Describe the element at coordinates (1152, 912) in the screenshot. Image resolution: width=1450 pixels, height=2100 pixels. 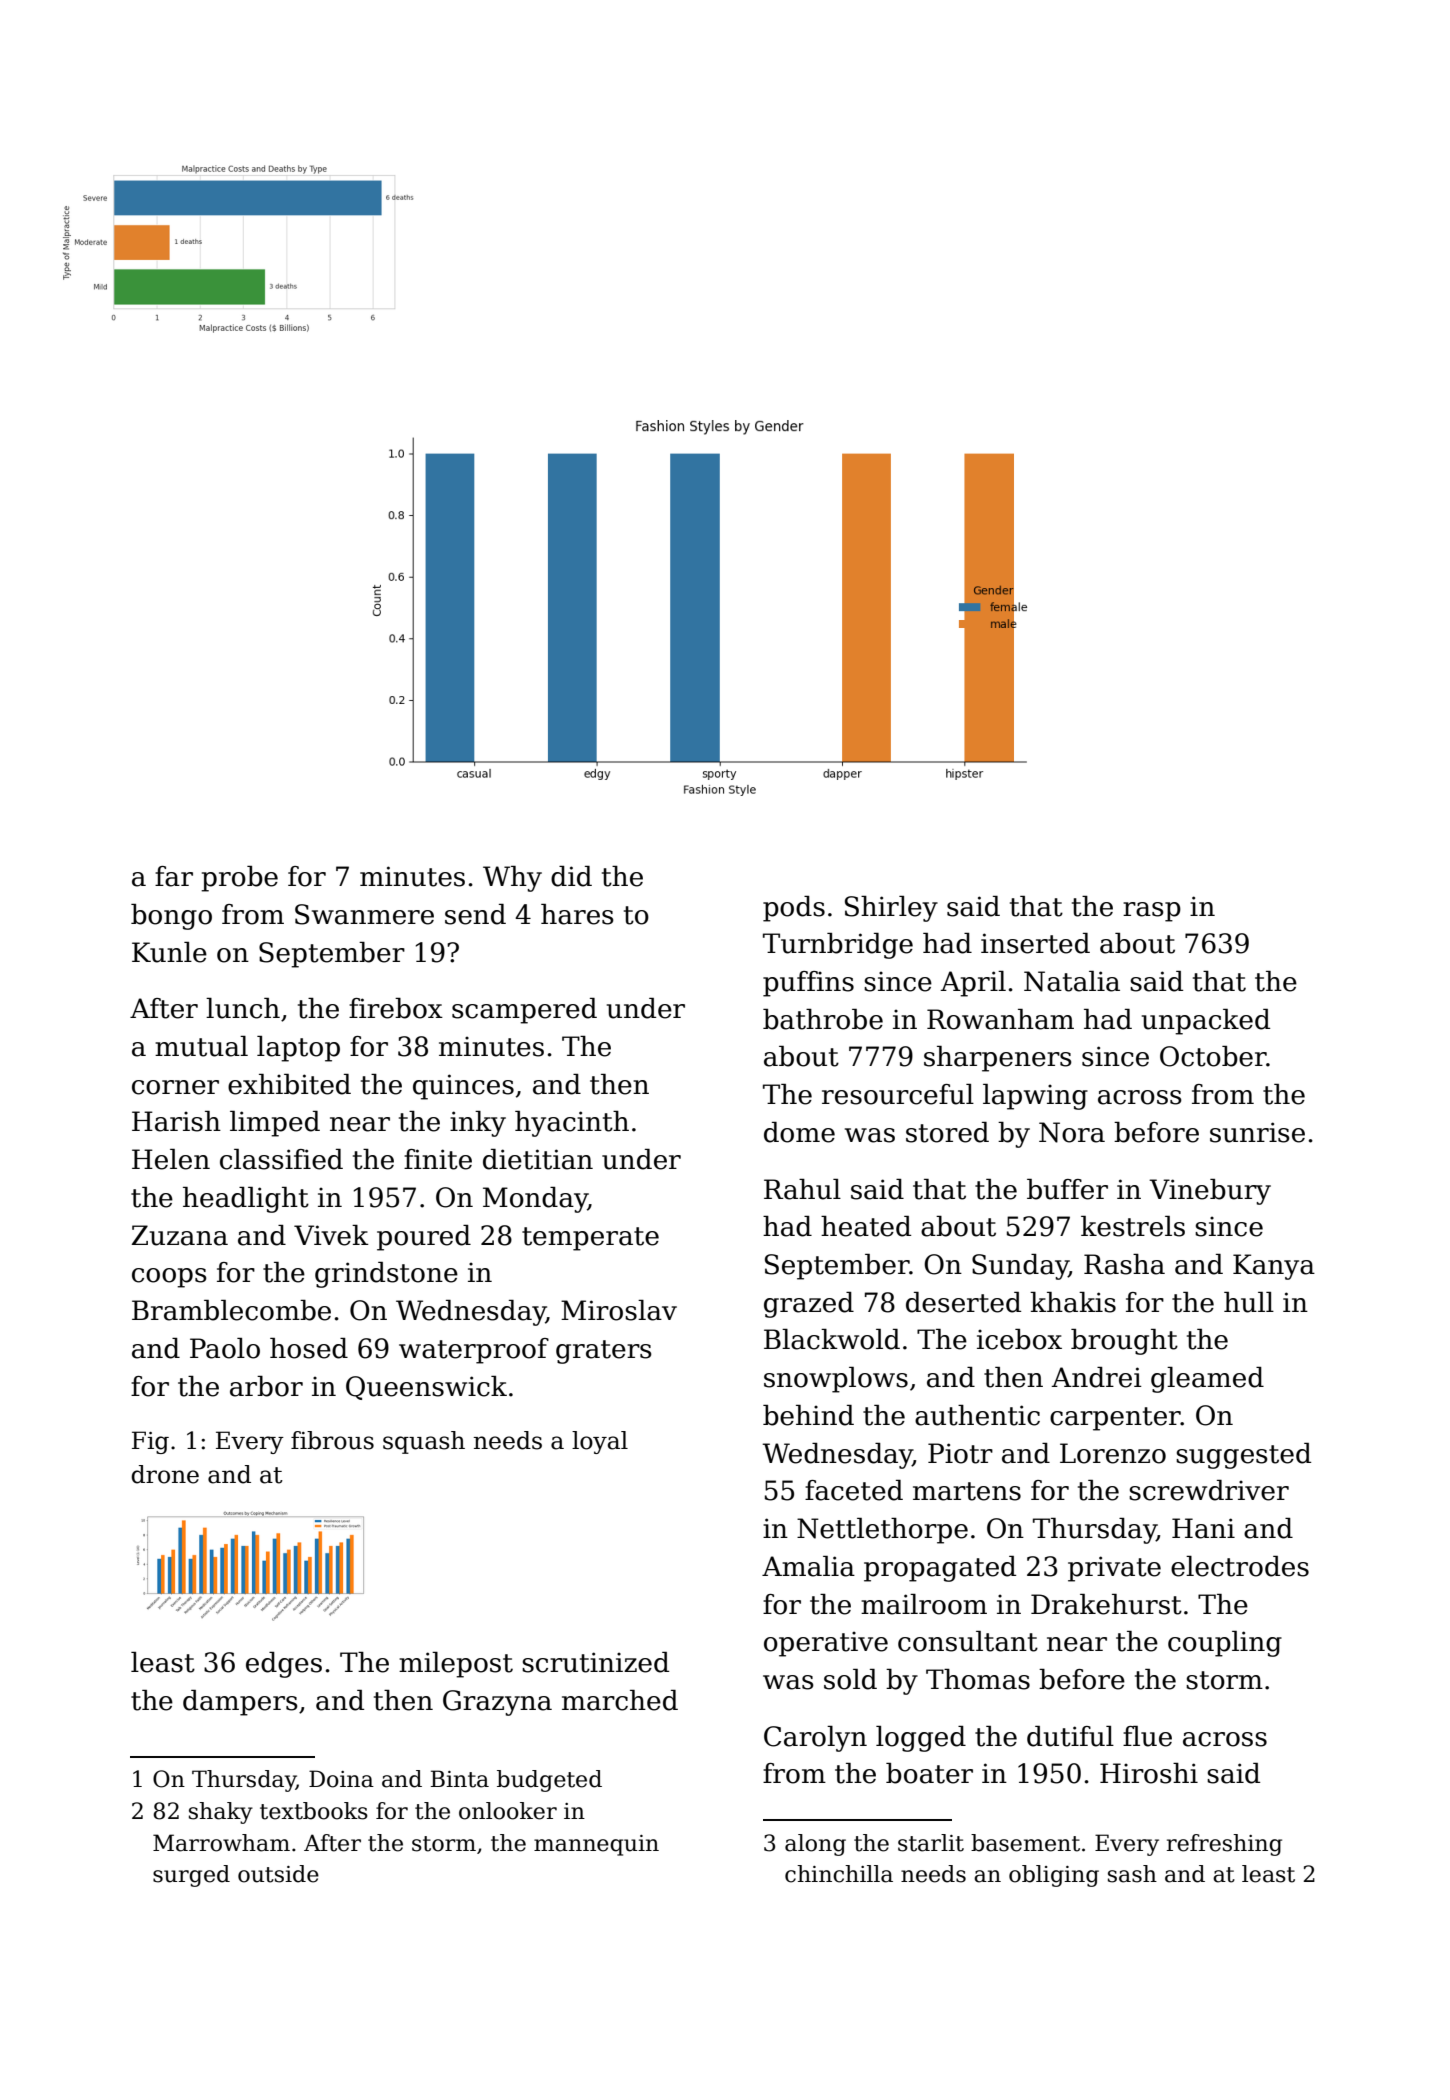
I see `rasp` at that location.
